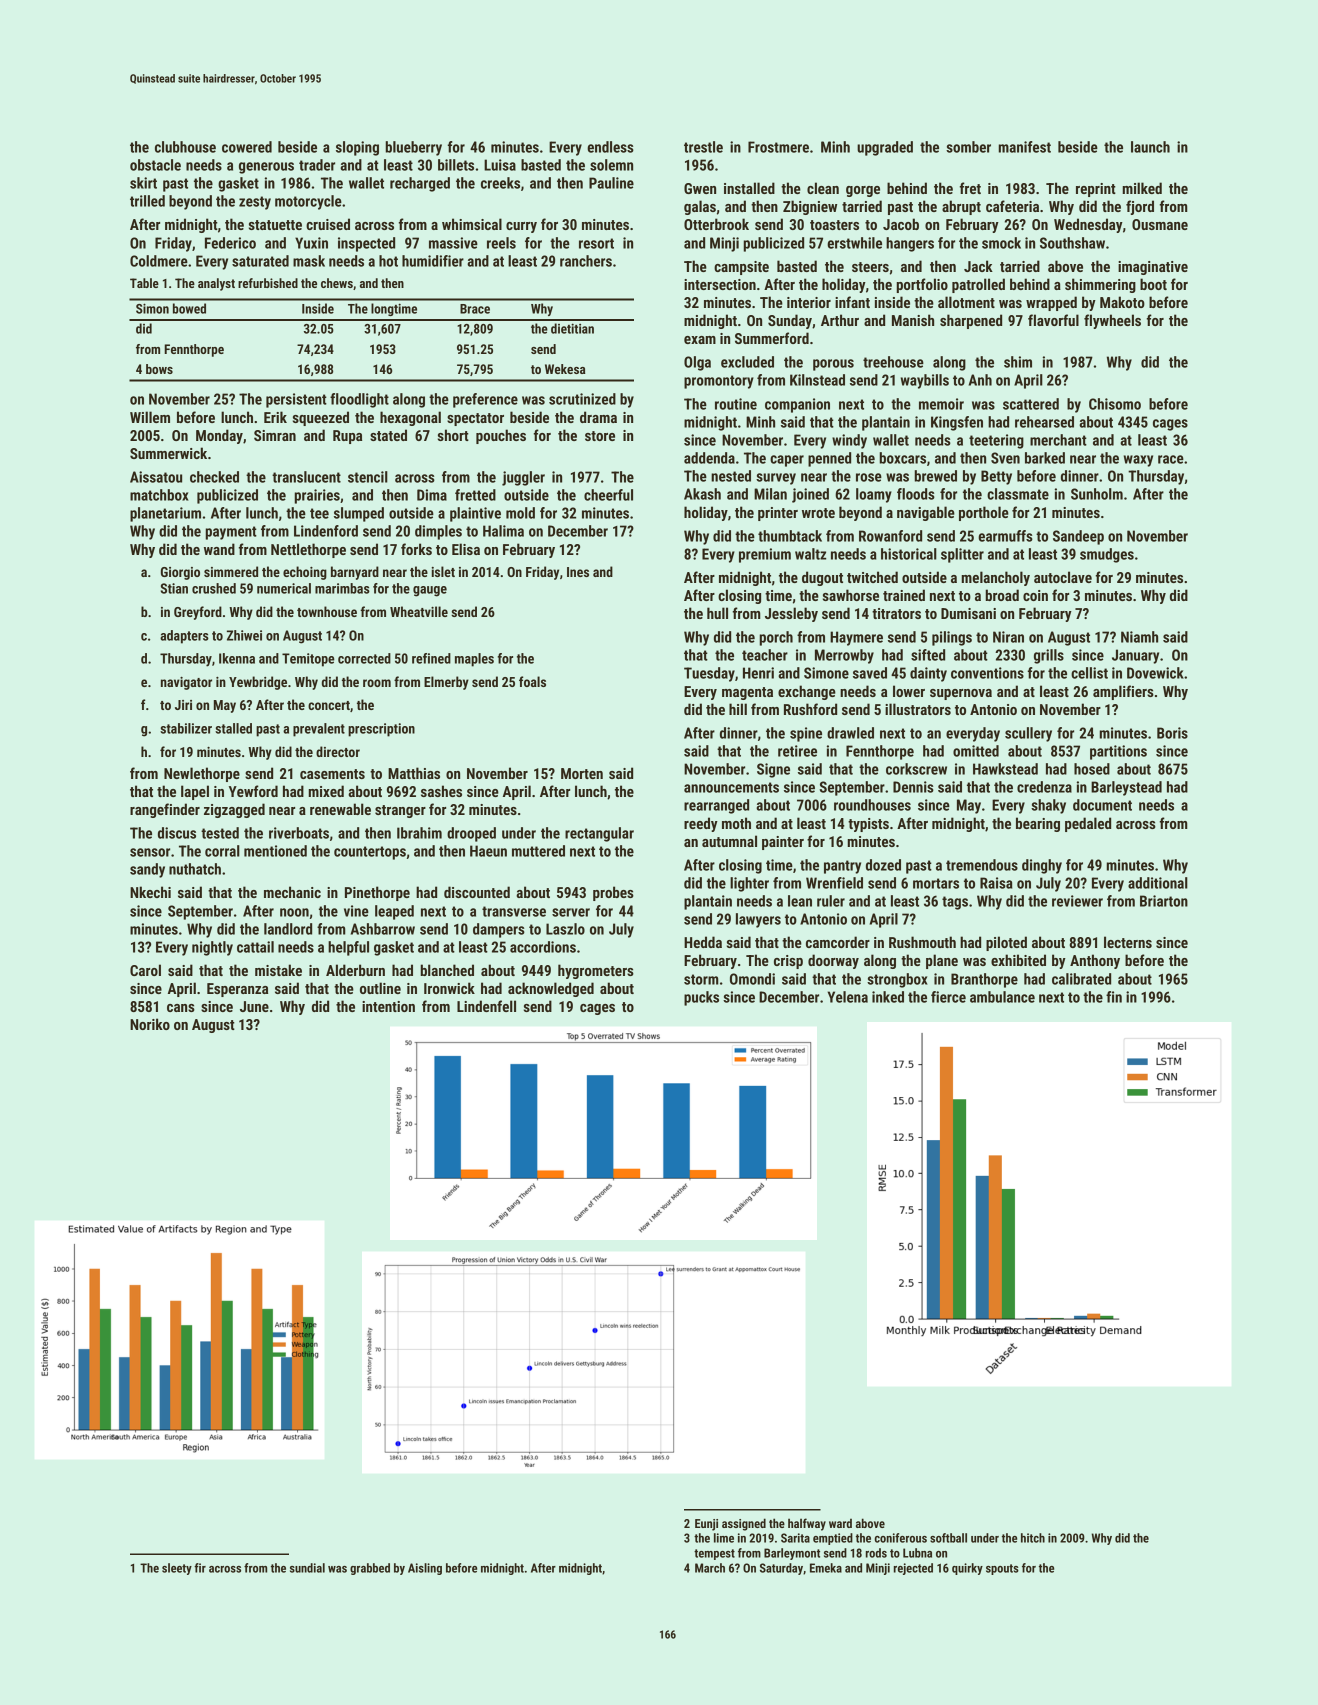 The image size is (1318, 1705). What do you see at coordinates (486, 1006) in the document?
I see `Lindenfell` at bounding box center [486, 1006].
